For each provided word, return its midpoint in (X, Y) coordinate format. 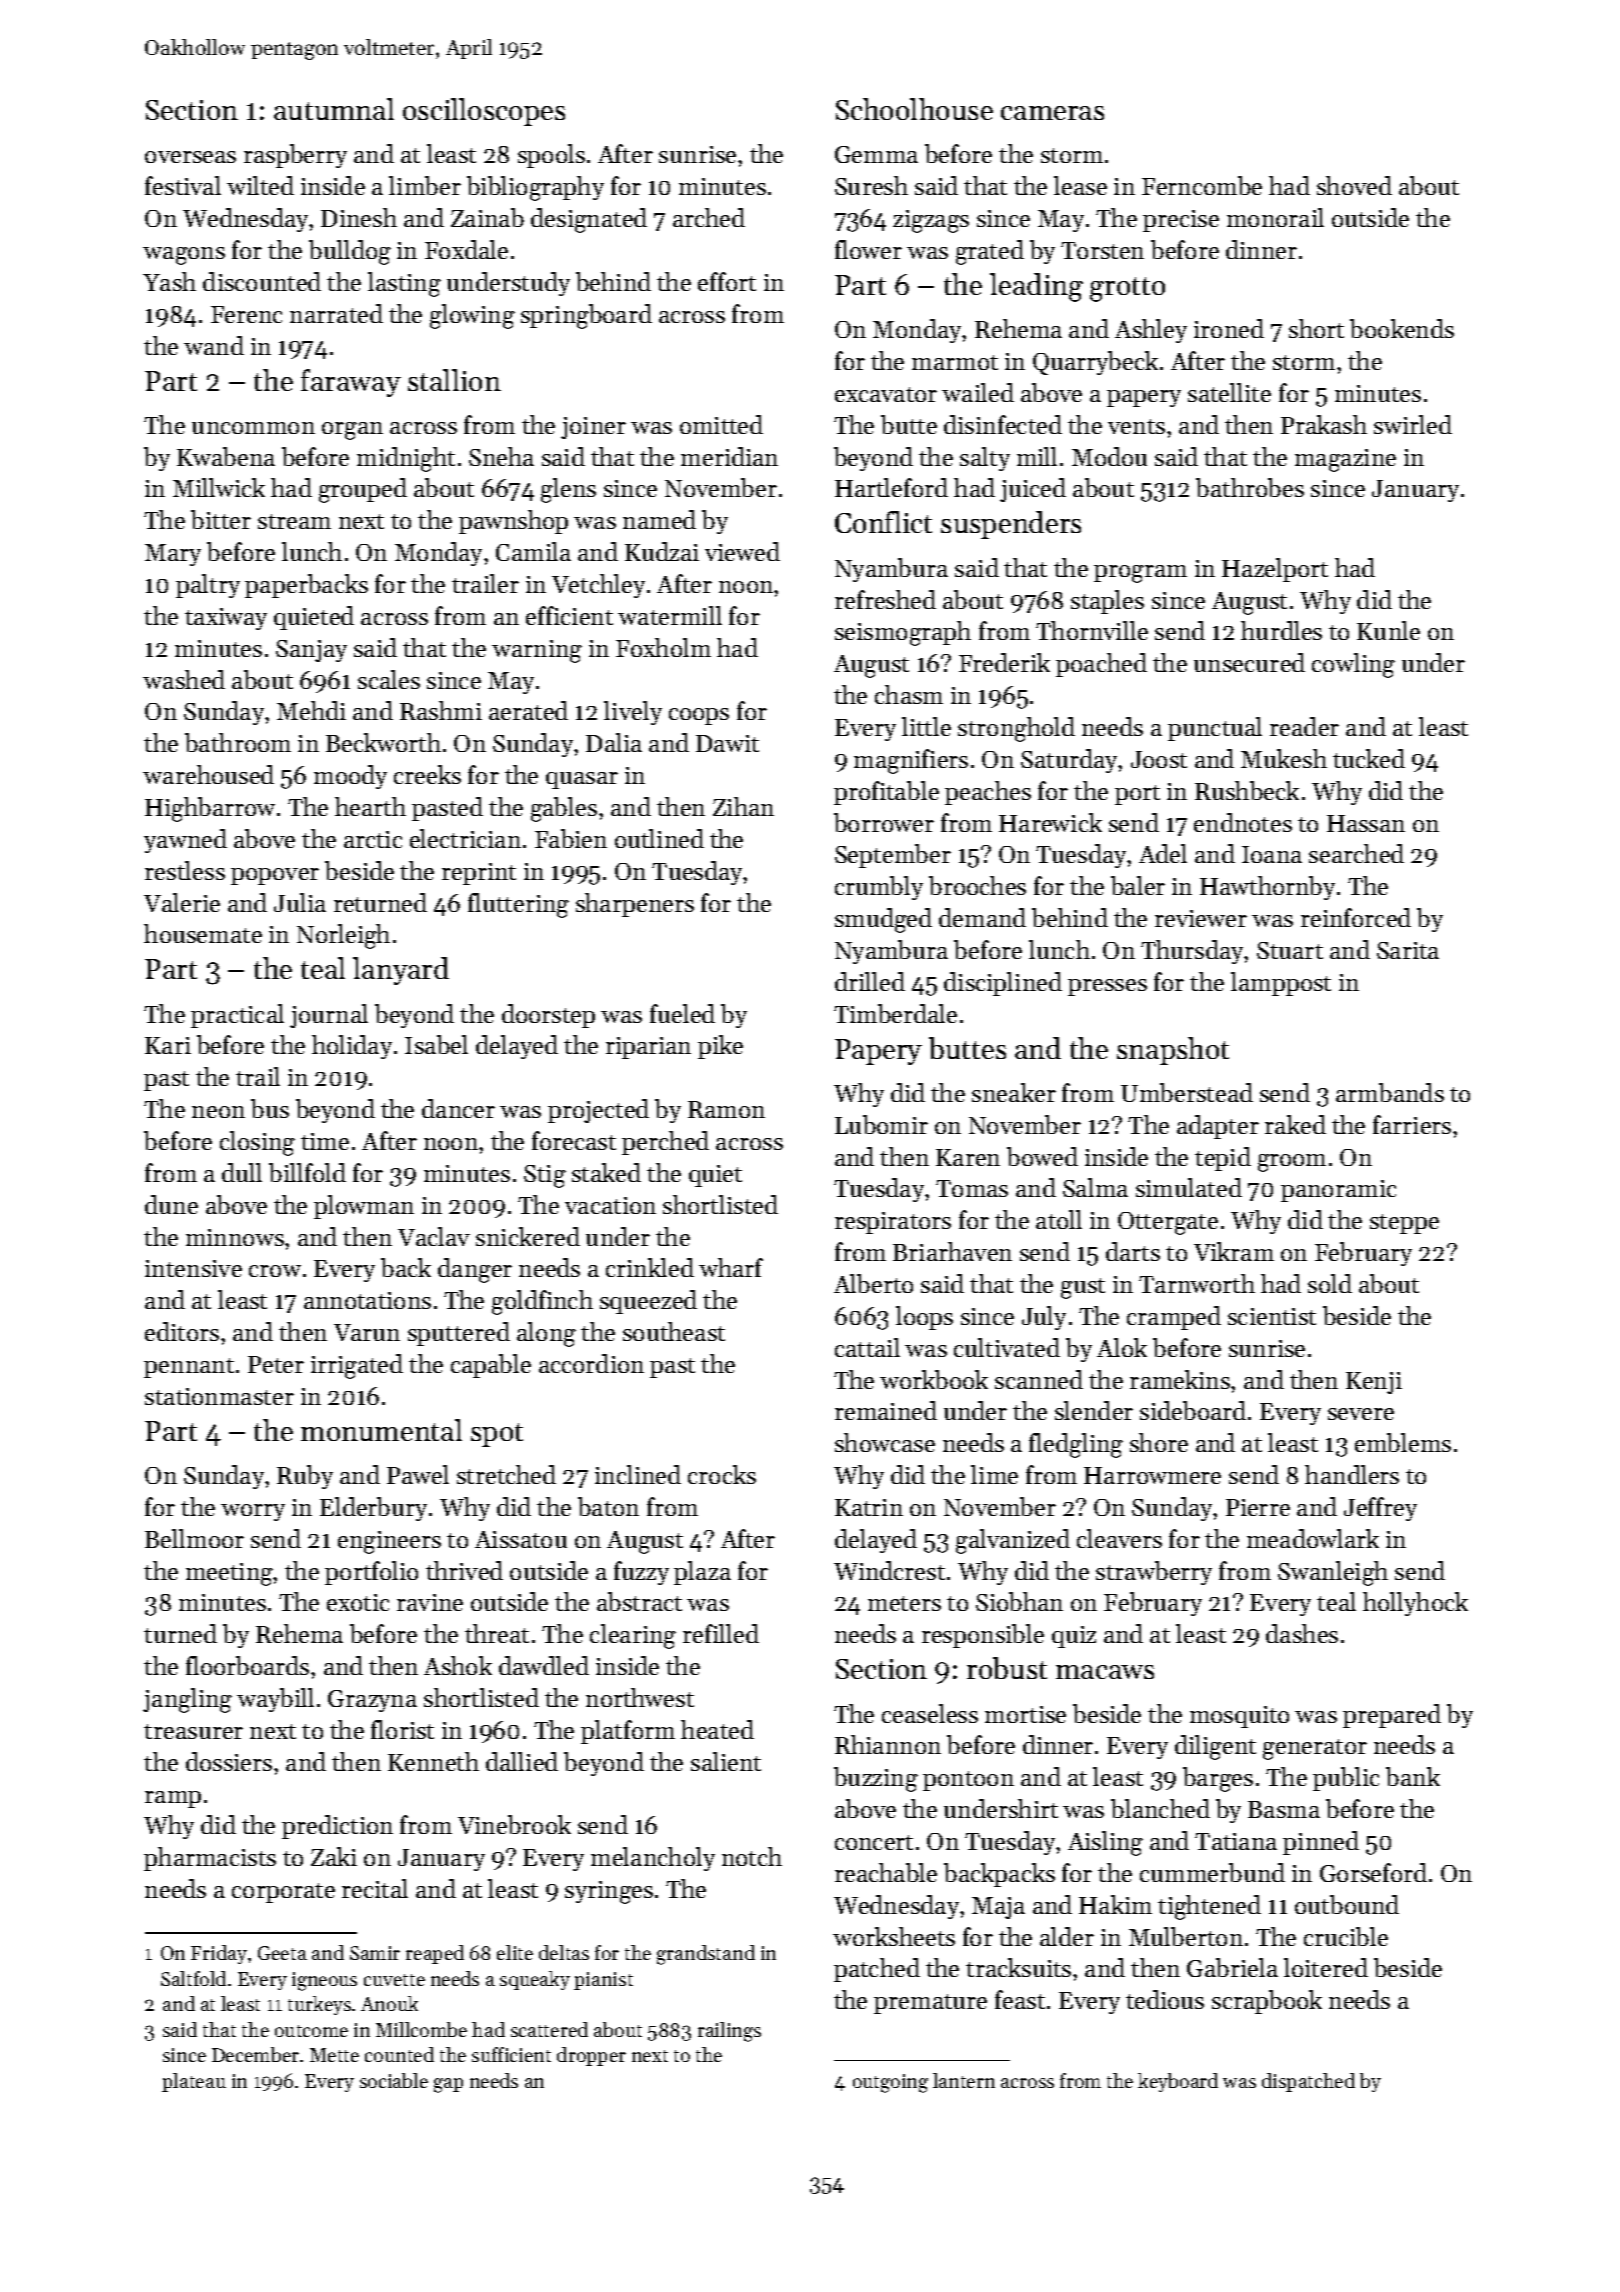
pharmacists (210, 1859)
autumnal (334, 109)
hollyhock (1415, 1604)
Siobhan (1019, 1601)
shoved (1354, 185)
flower (868, 249)
